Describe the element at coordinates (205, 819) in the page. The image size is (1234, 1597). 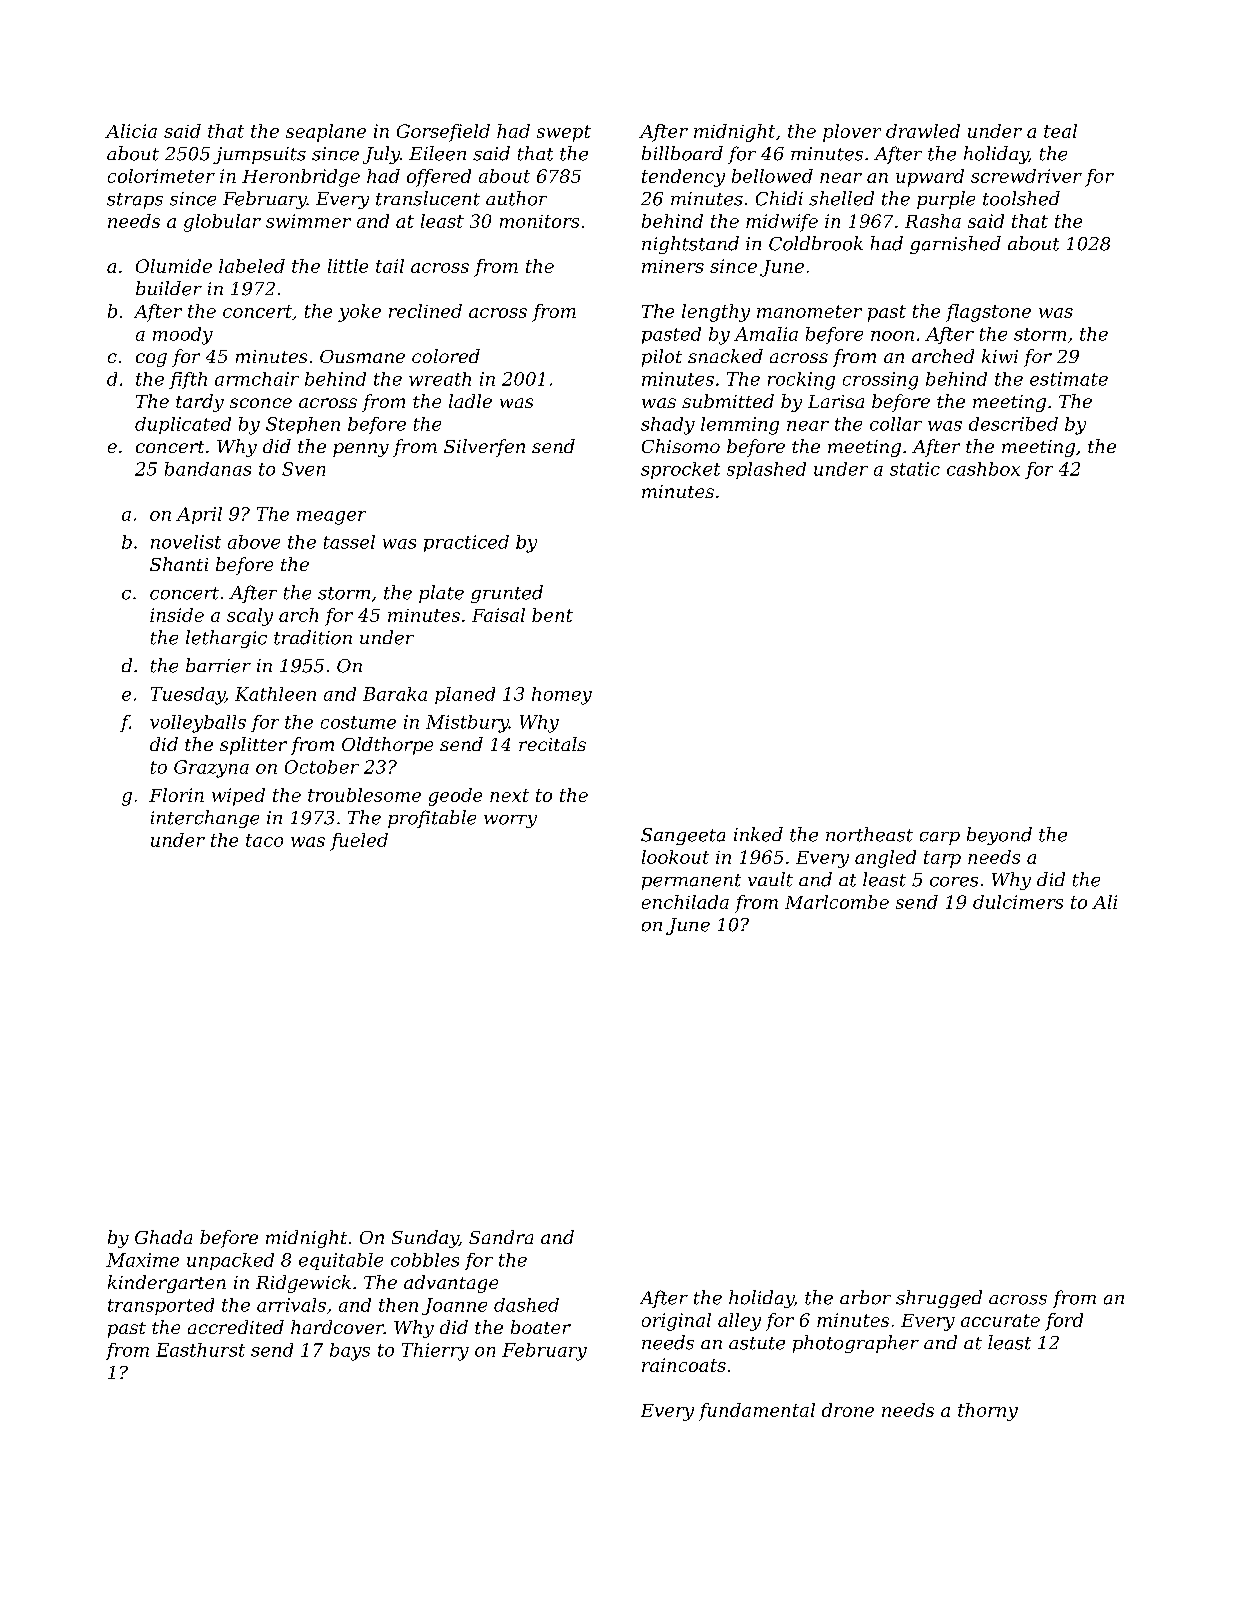
I see `interchange` at that location.
